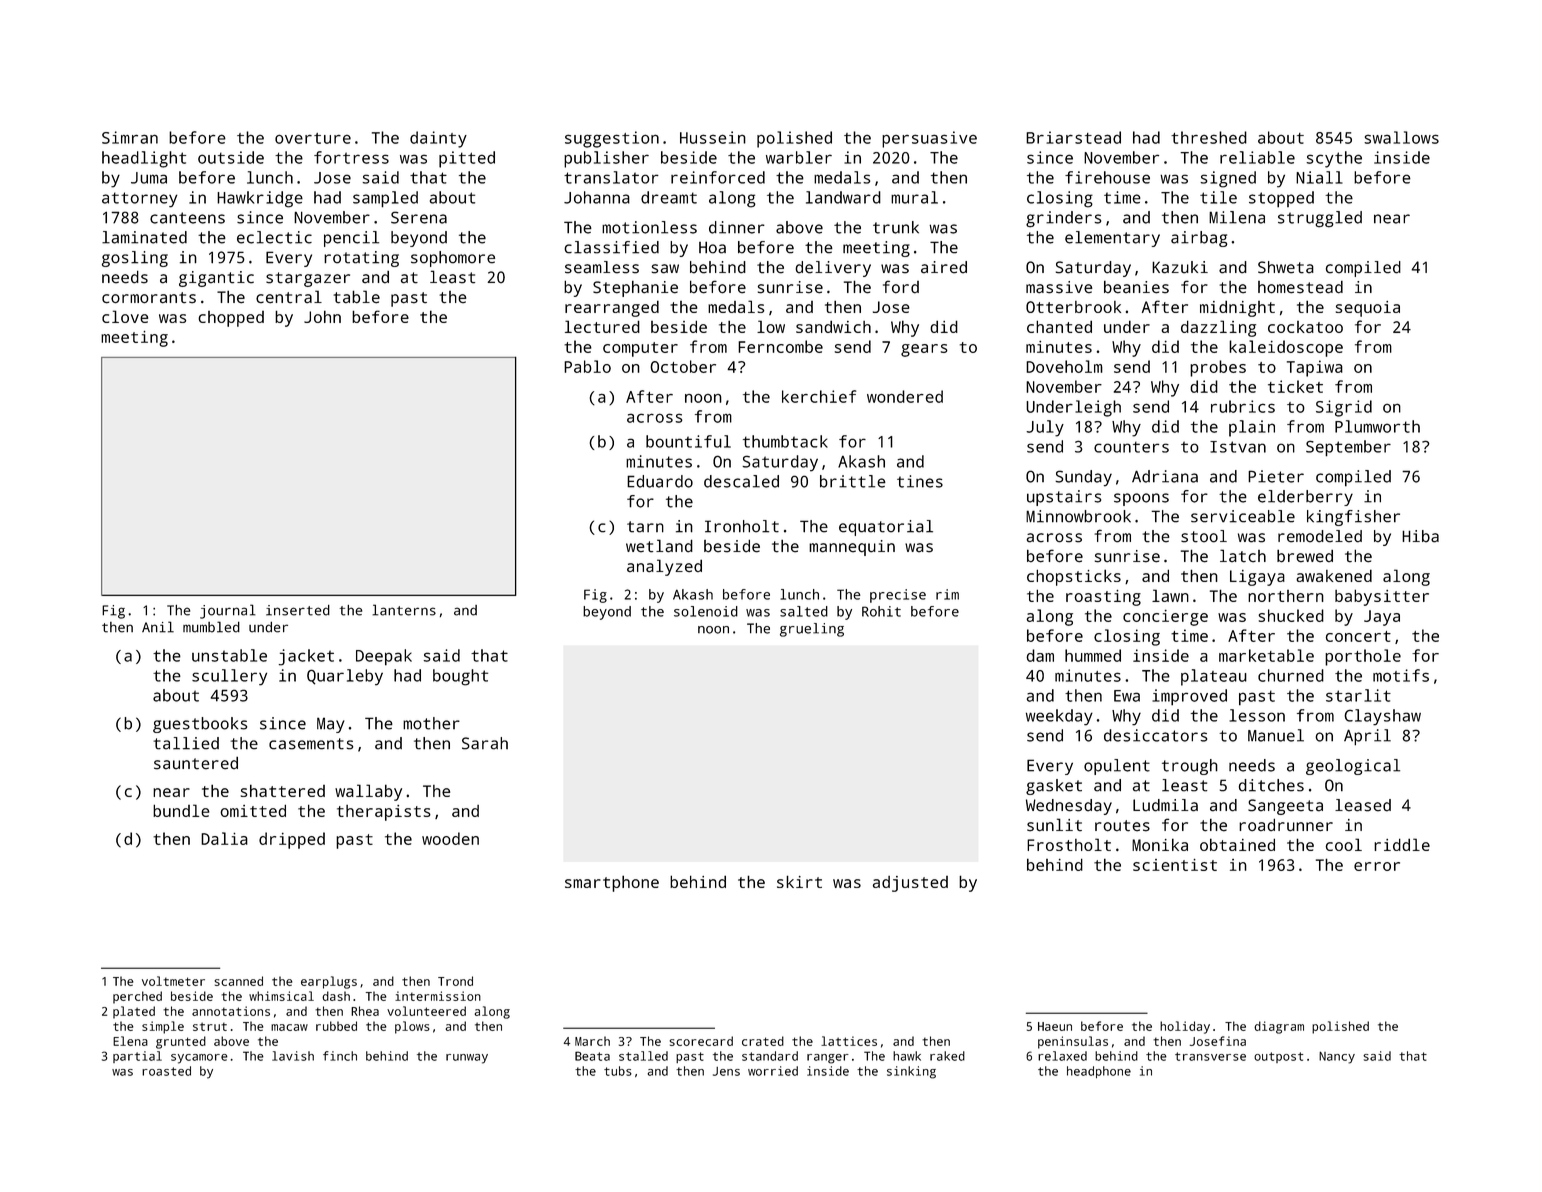 The image size is (1542, 1192). Describe the element at coordinates (1218, 328) in the screenshot. I see `dazzling` at that location.
